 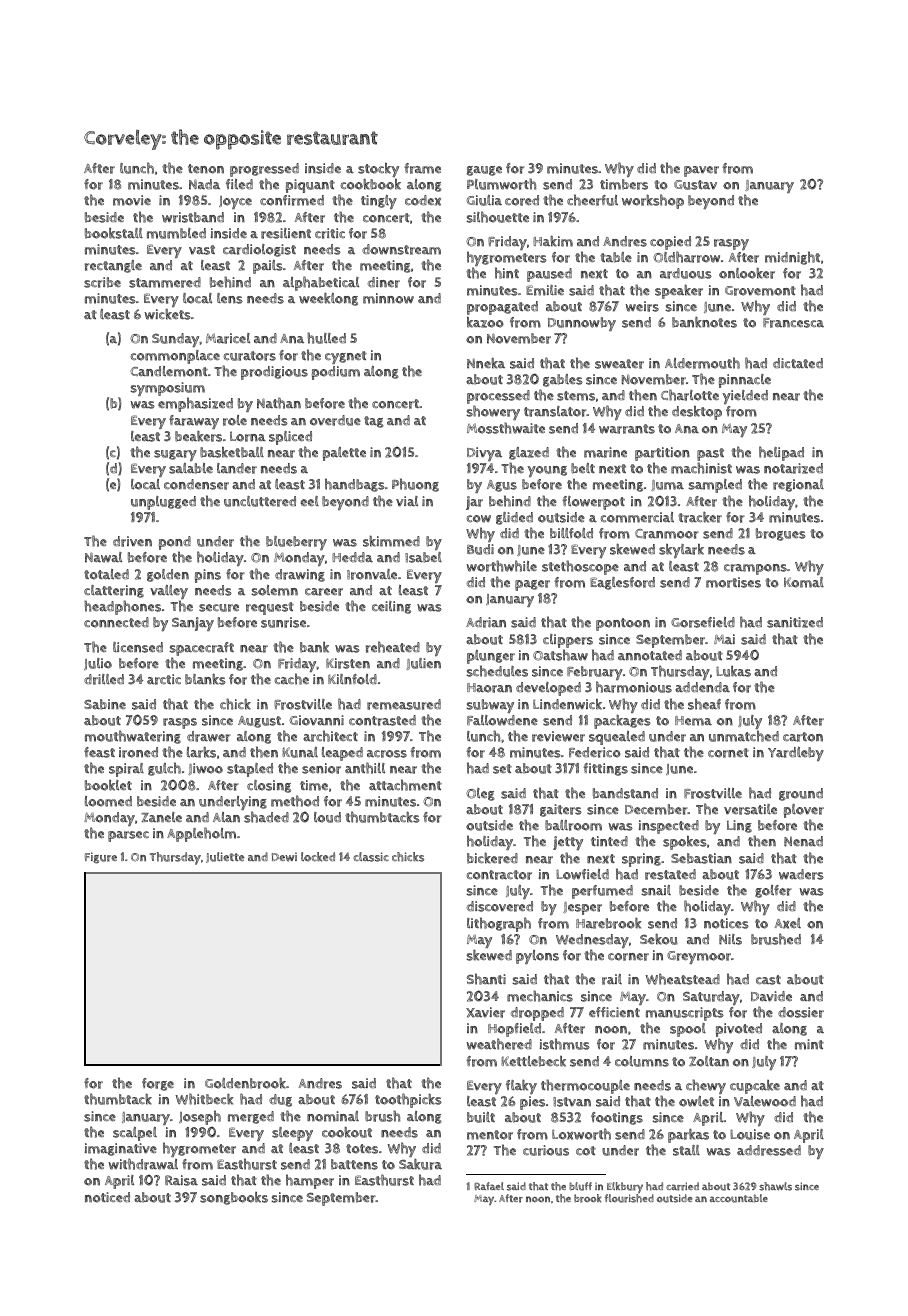 What do you see at coordinates (168, 390) in the page?
I see `symposium` at bounding box center [168, 390].
